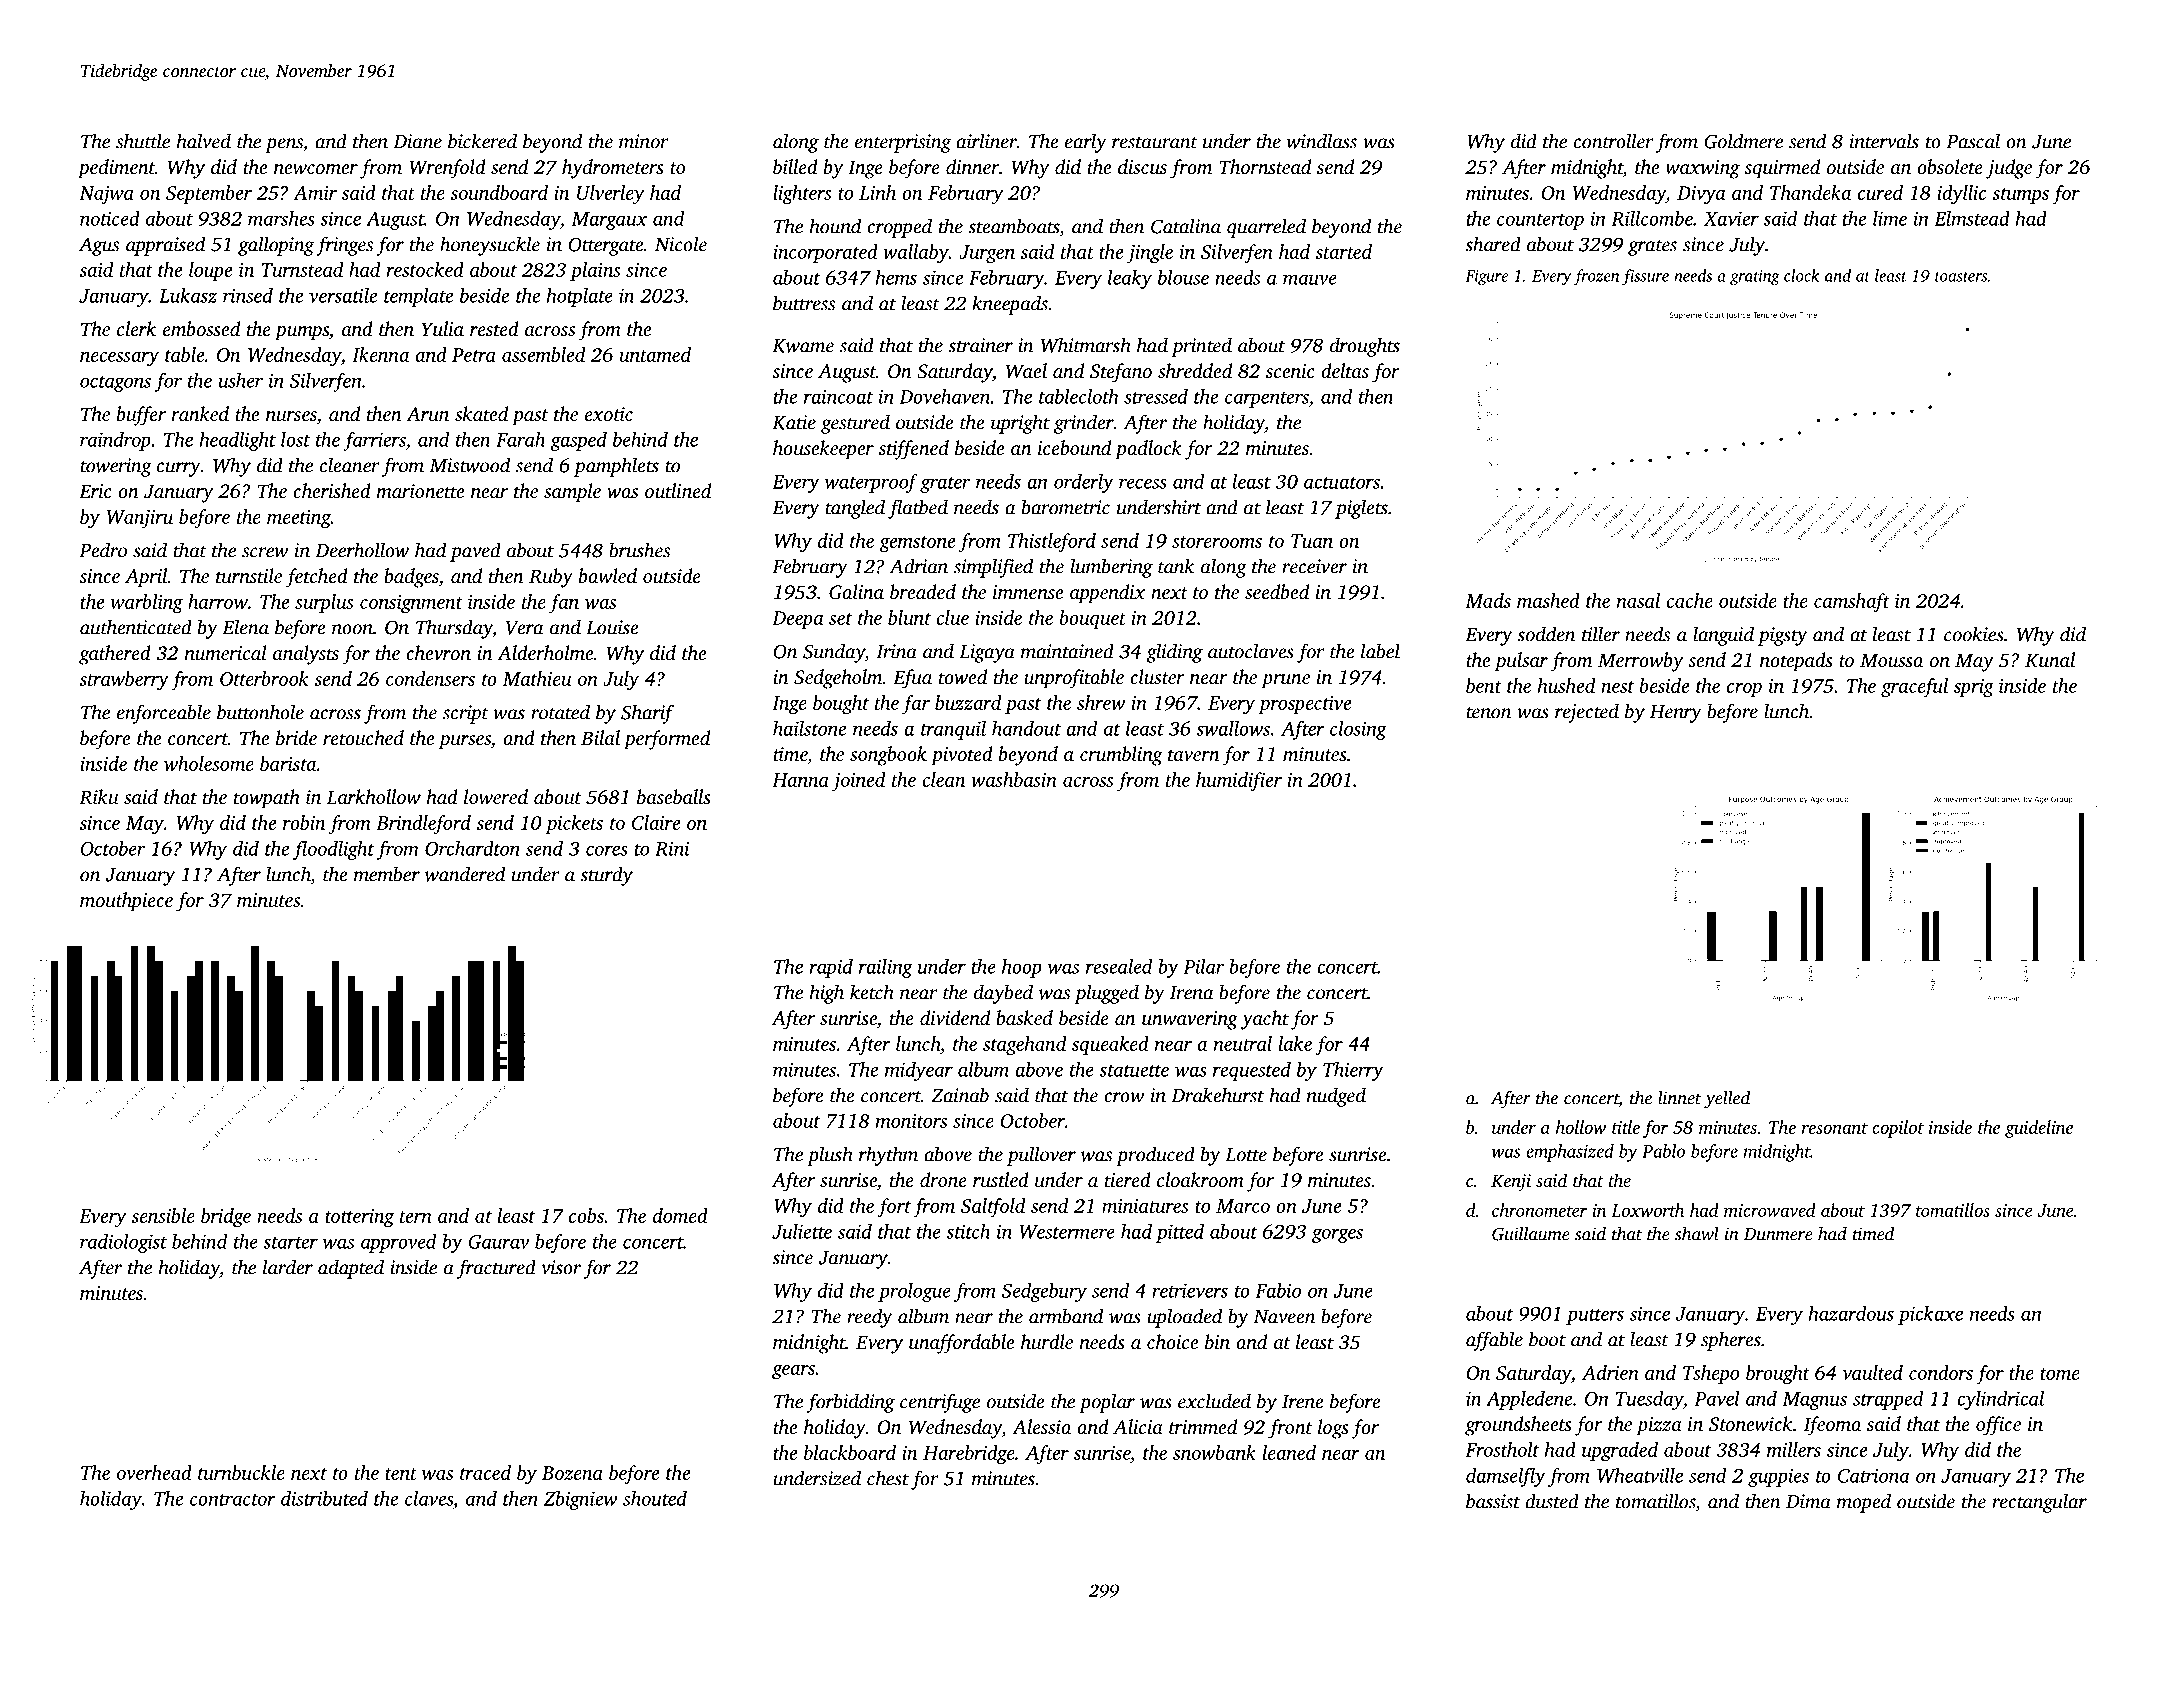  Describe the element at coordinates (1587, 713) in the screenshot. I see `rejected` at that location.
